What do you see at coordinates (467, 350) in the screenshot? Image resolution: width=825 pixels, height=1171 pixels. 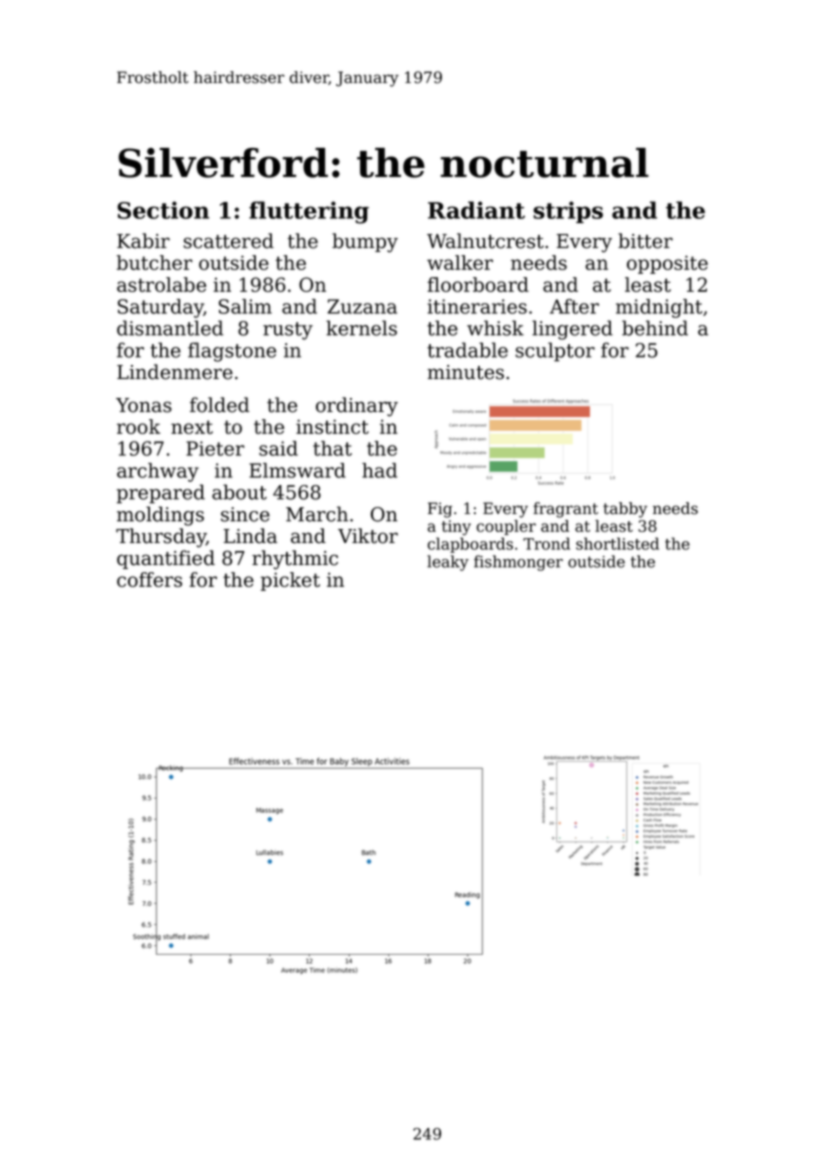 I see `tradable` at bounding box center [467, 350].
